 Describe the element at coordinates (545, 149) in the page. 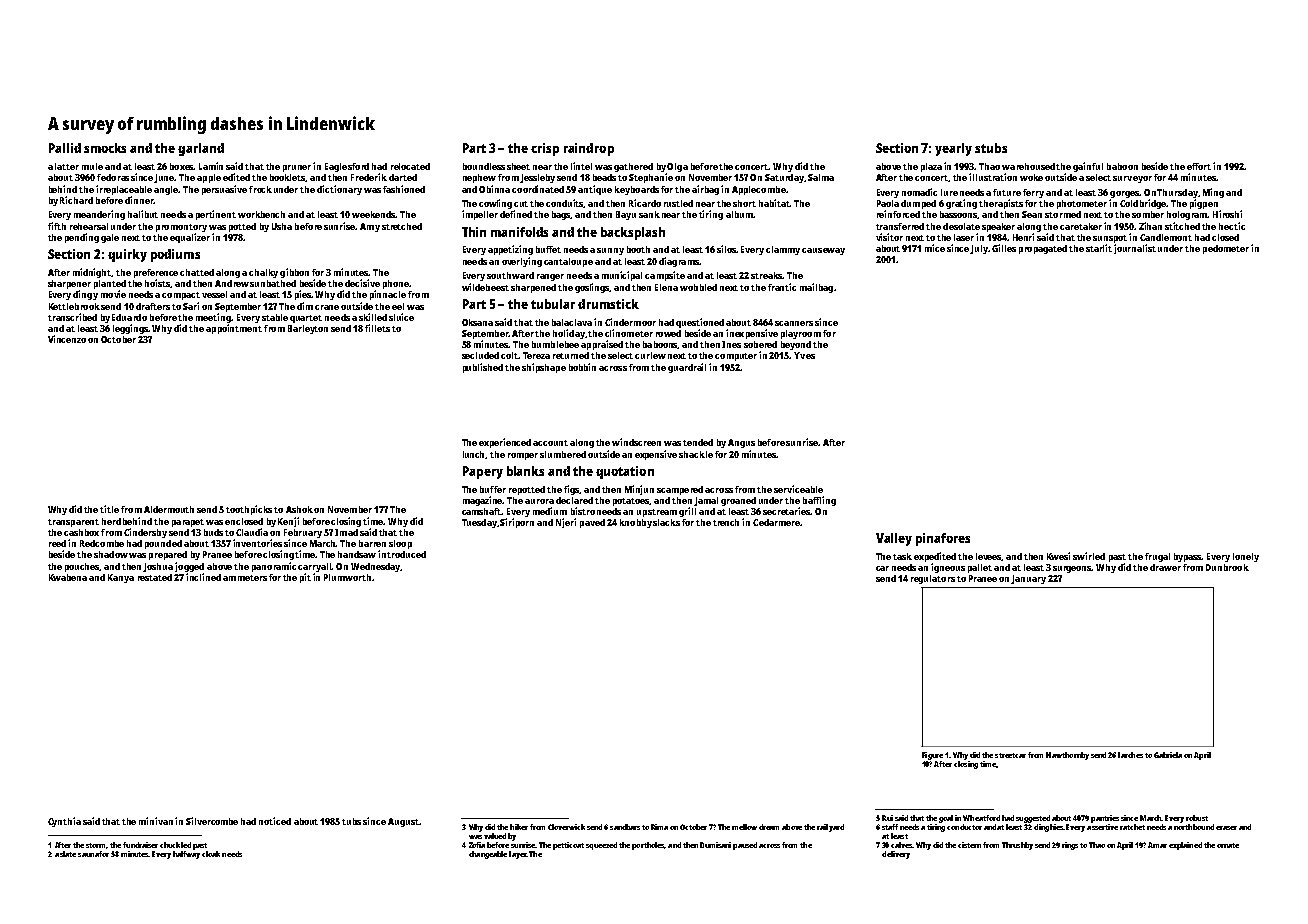

I see `crisp` at that location.
